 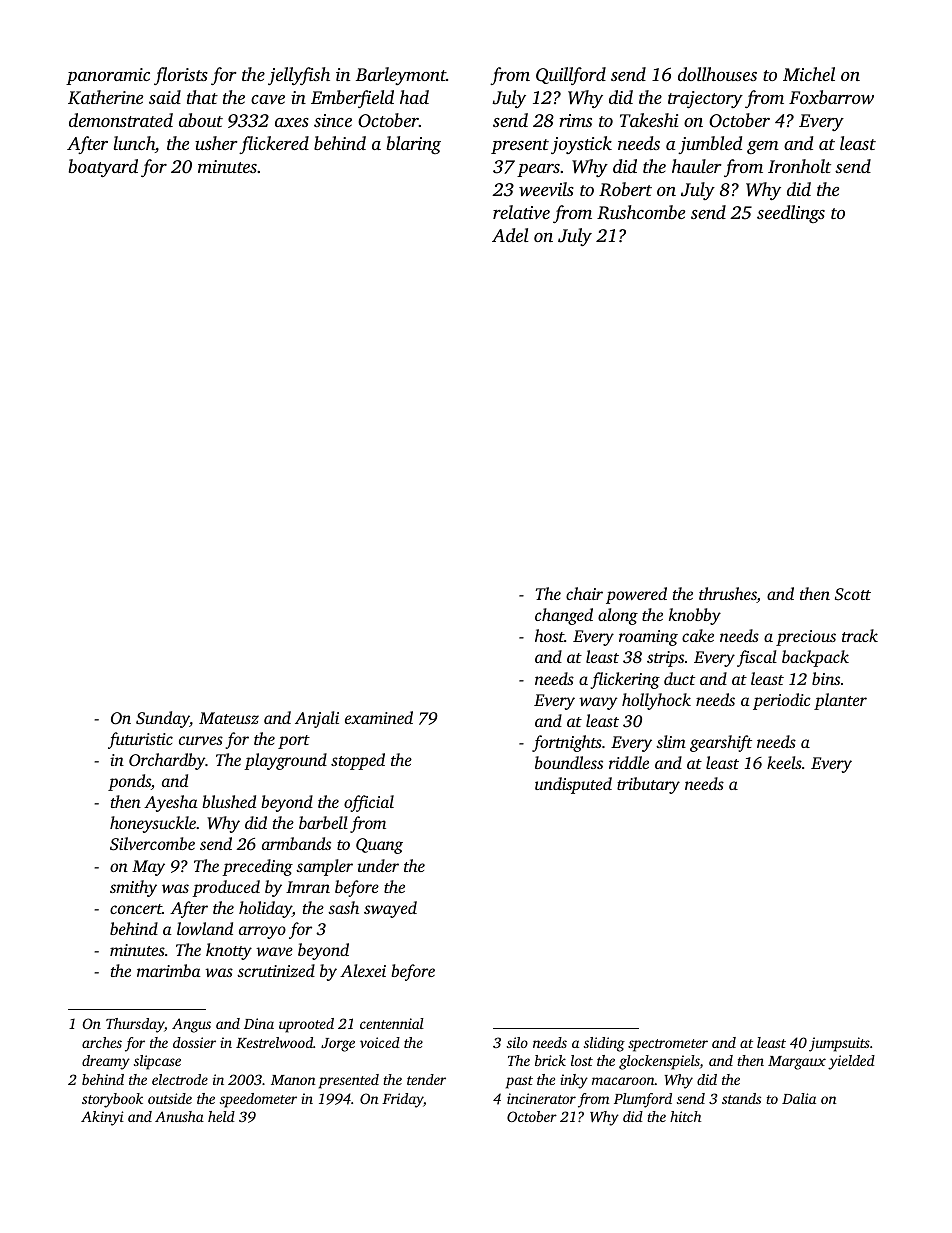 What do you see at coordinates (293, 1080) in the screenshot?
I see `Manon` at bounding box center [293, 1080].
